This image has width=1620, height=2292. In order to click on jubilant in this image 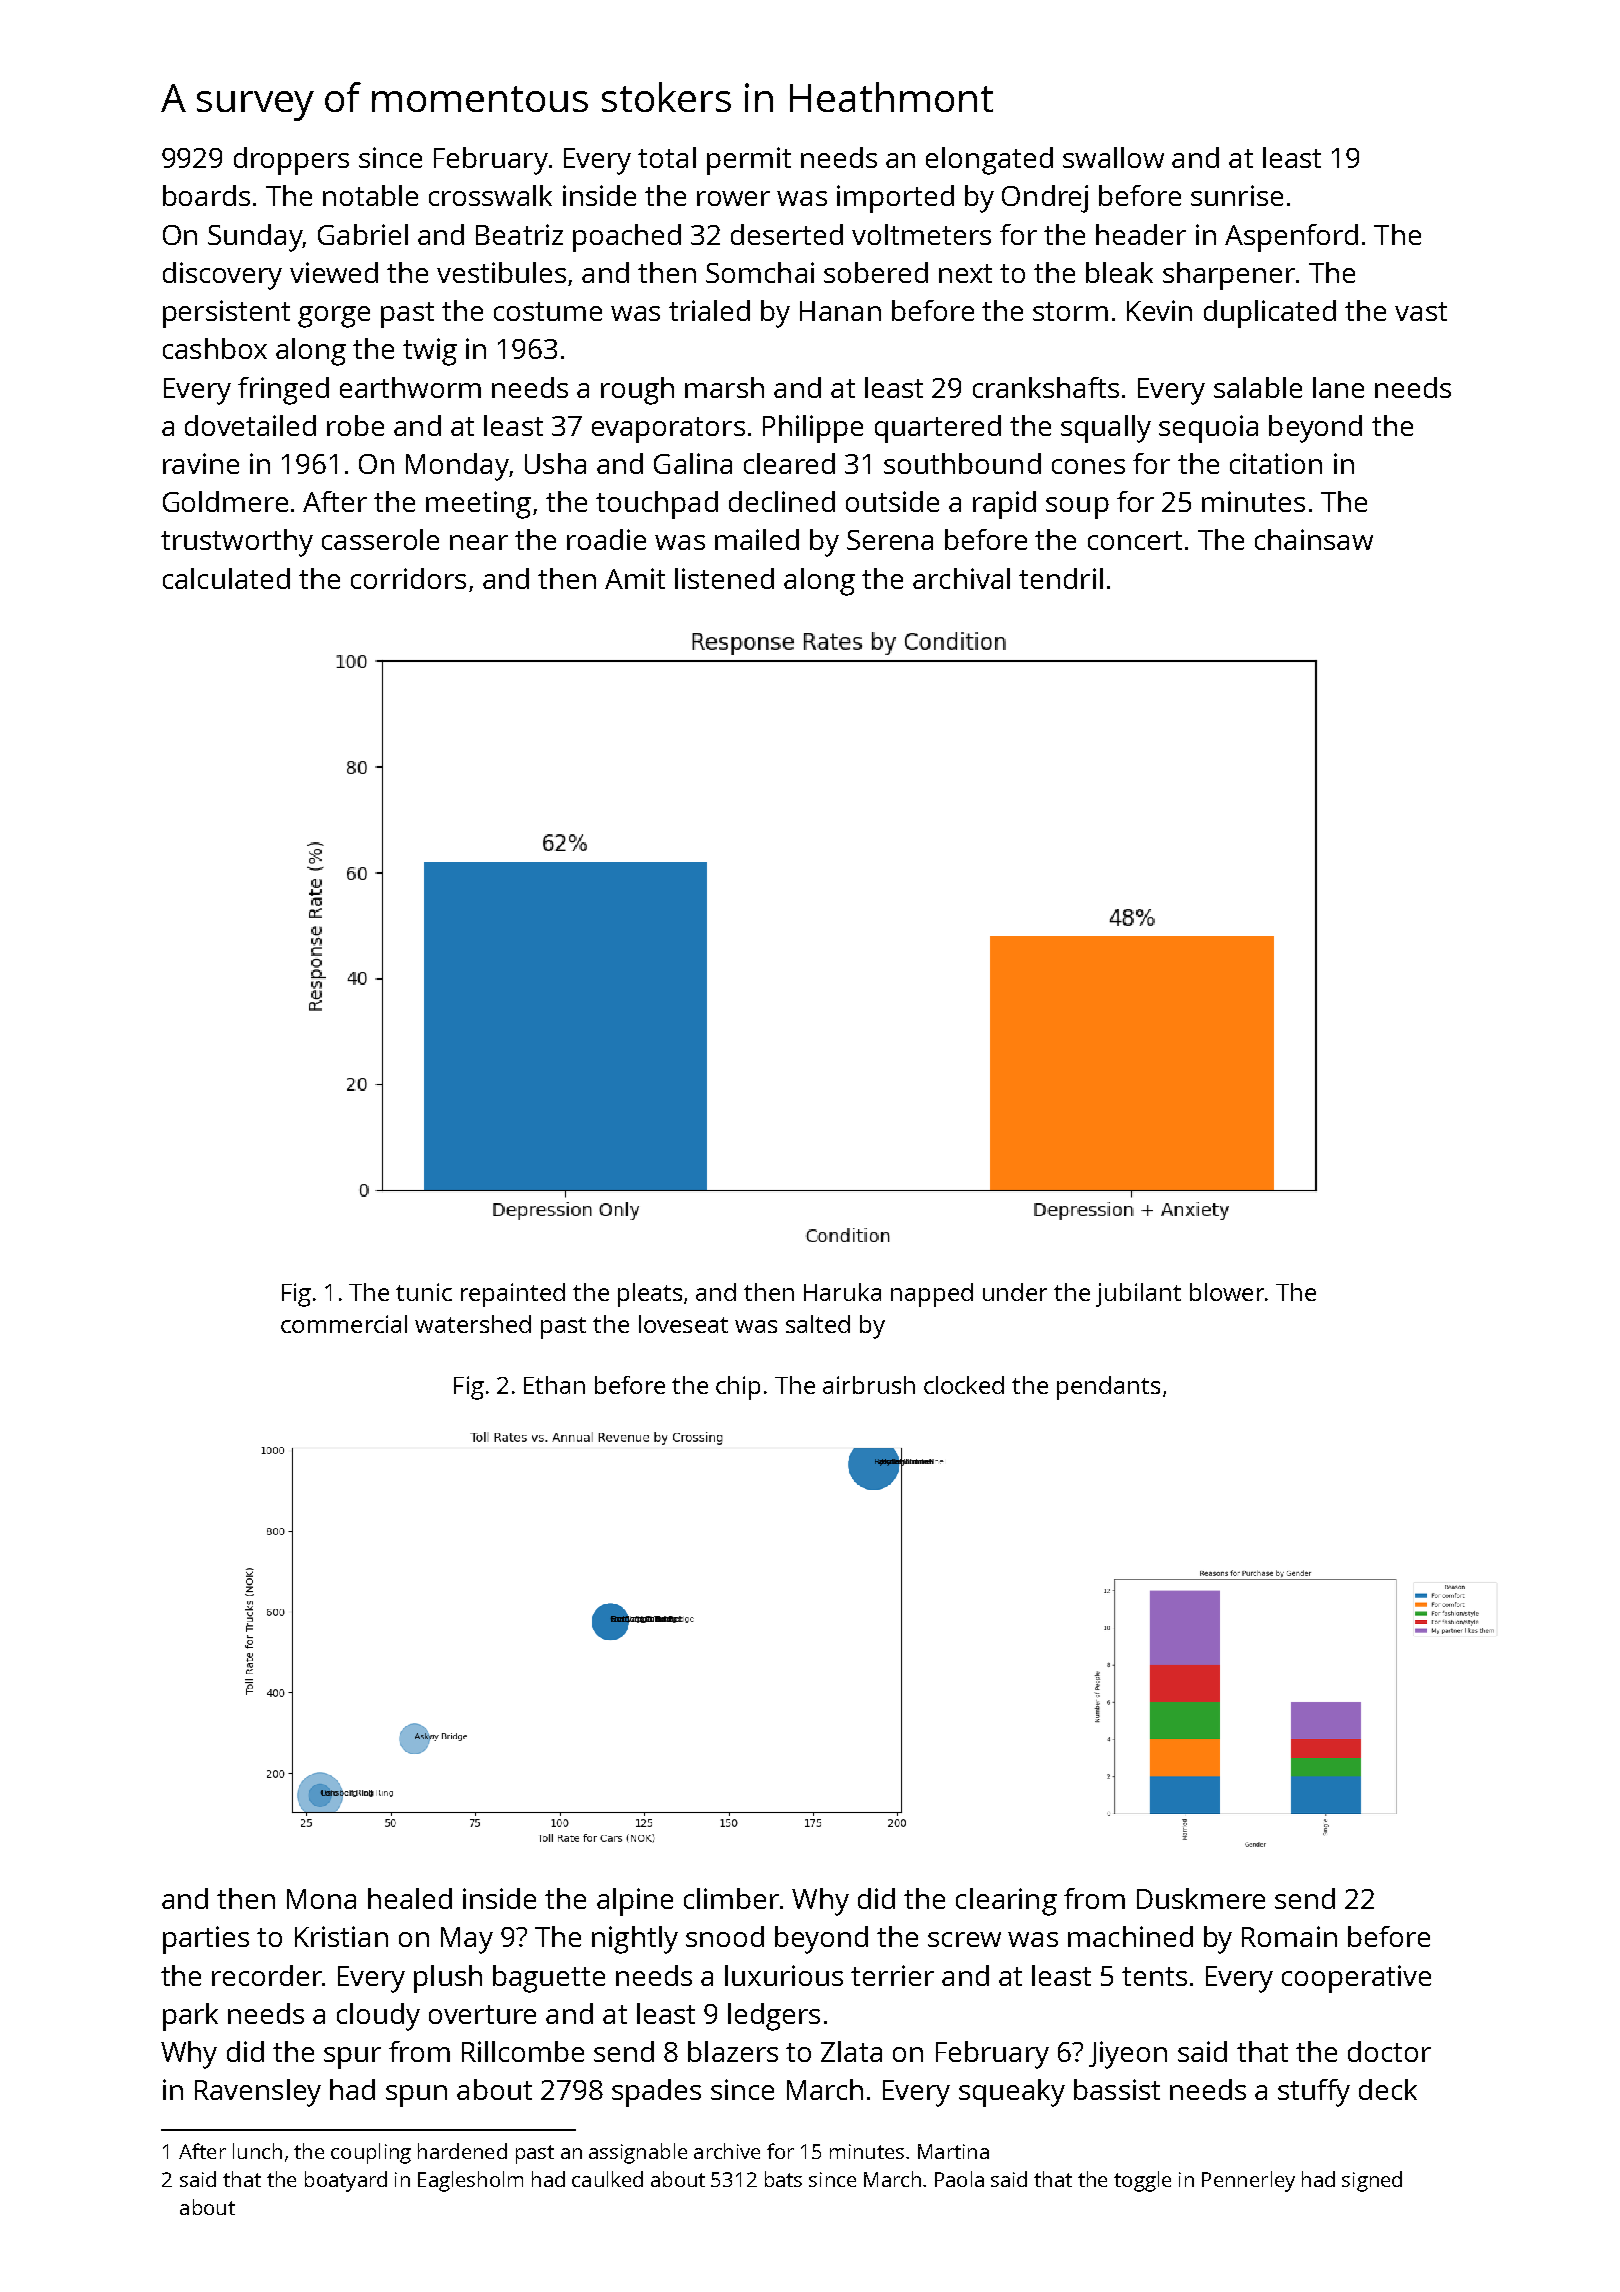, I will do `click(1138, 1295)`.
